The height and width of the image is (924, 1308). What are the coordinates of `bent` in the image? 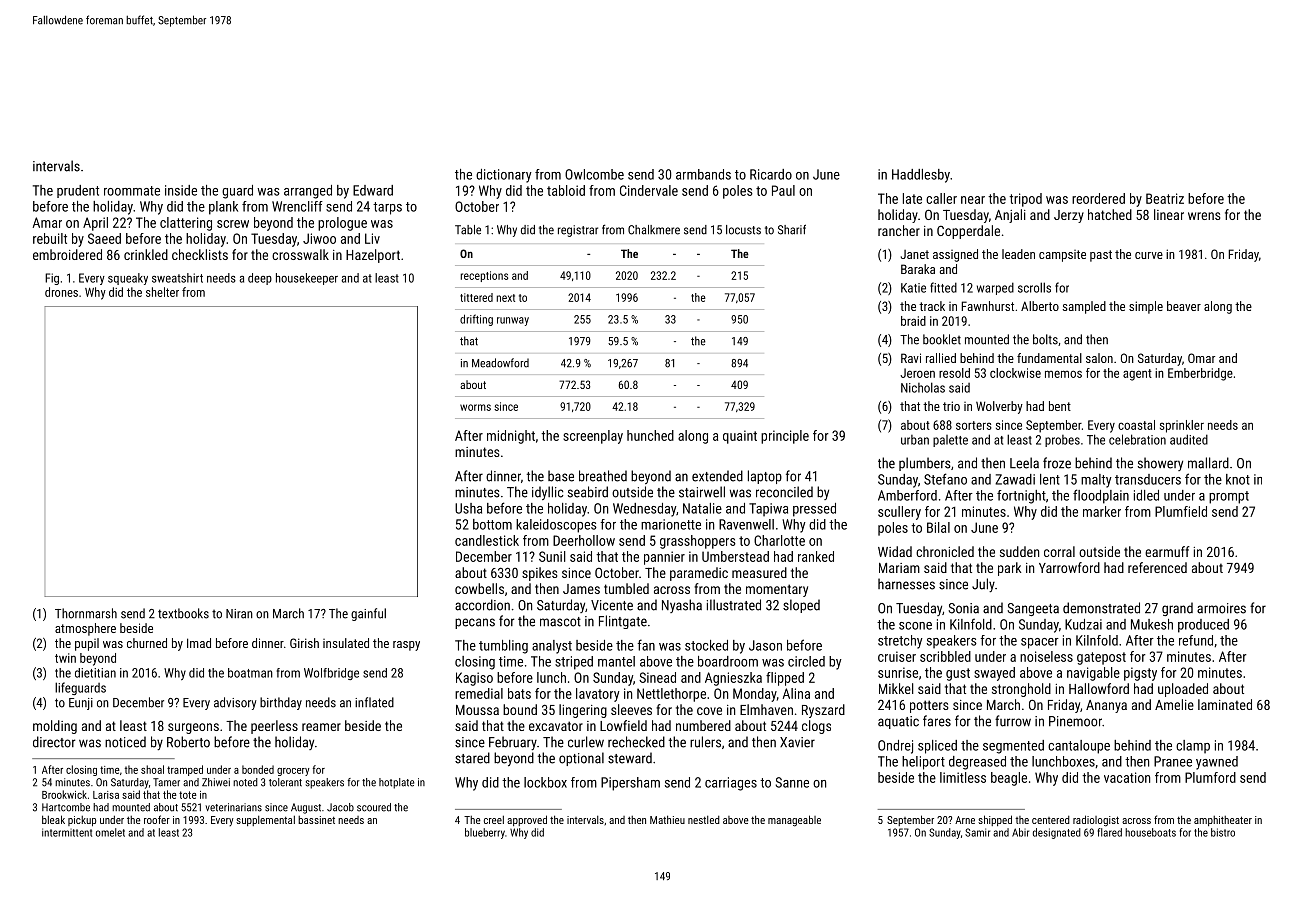 It's located at (1060, 406).
